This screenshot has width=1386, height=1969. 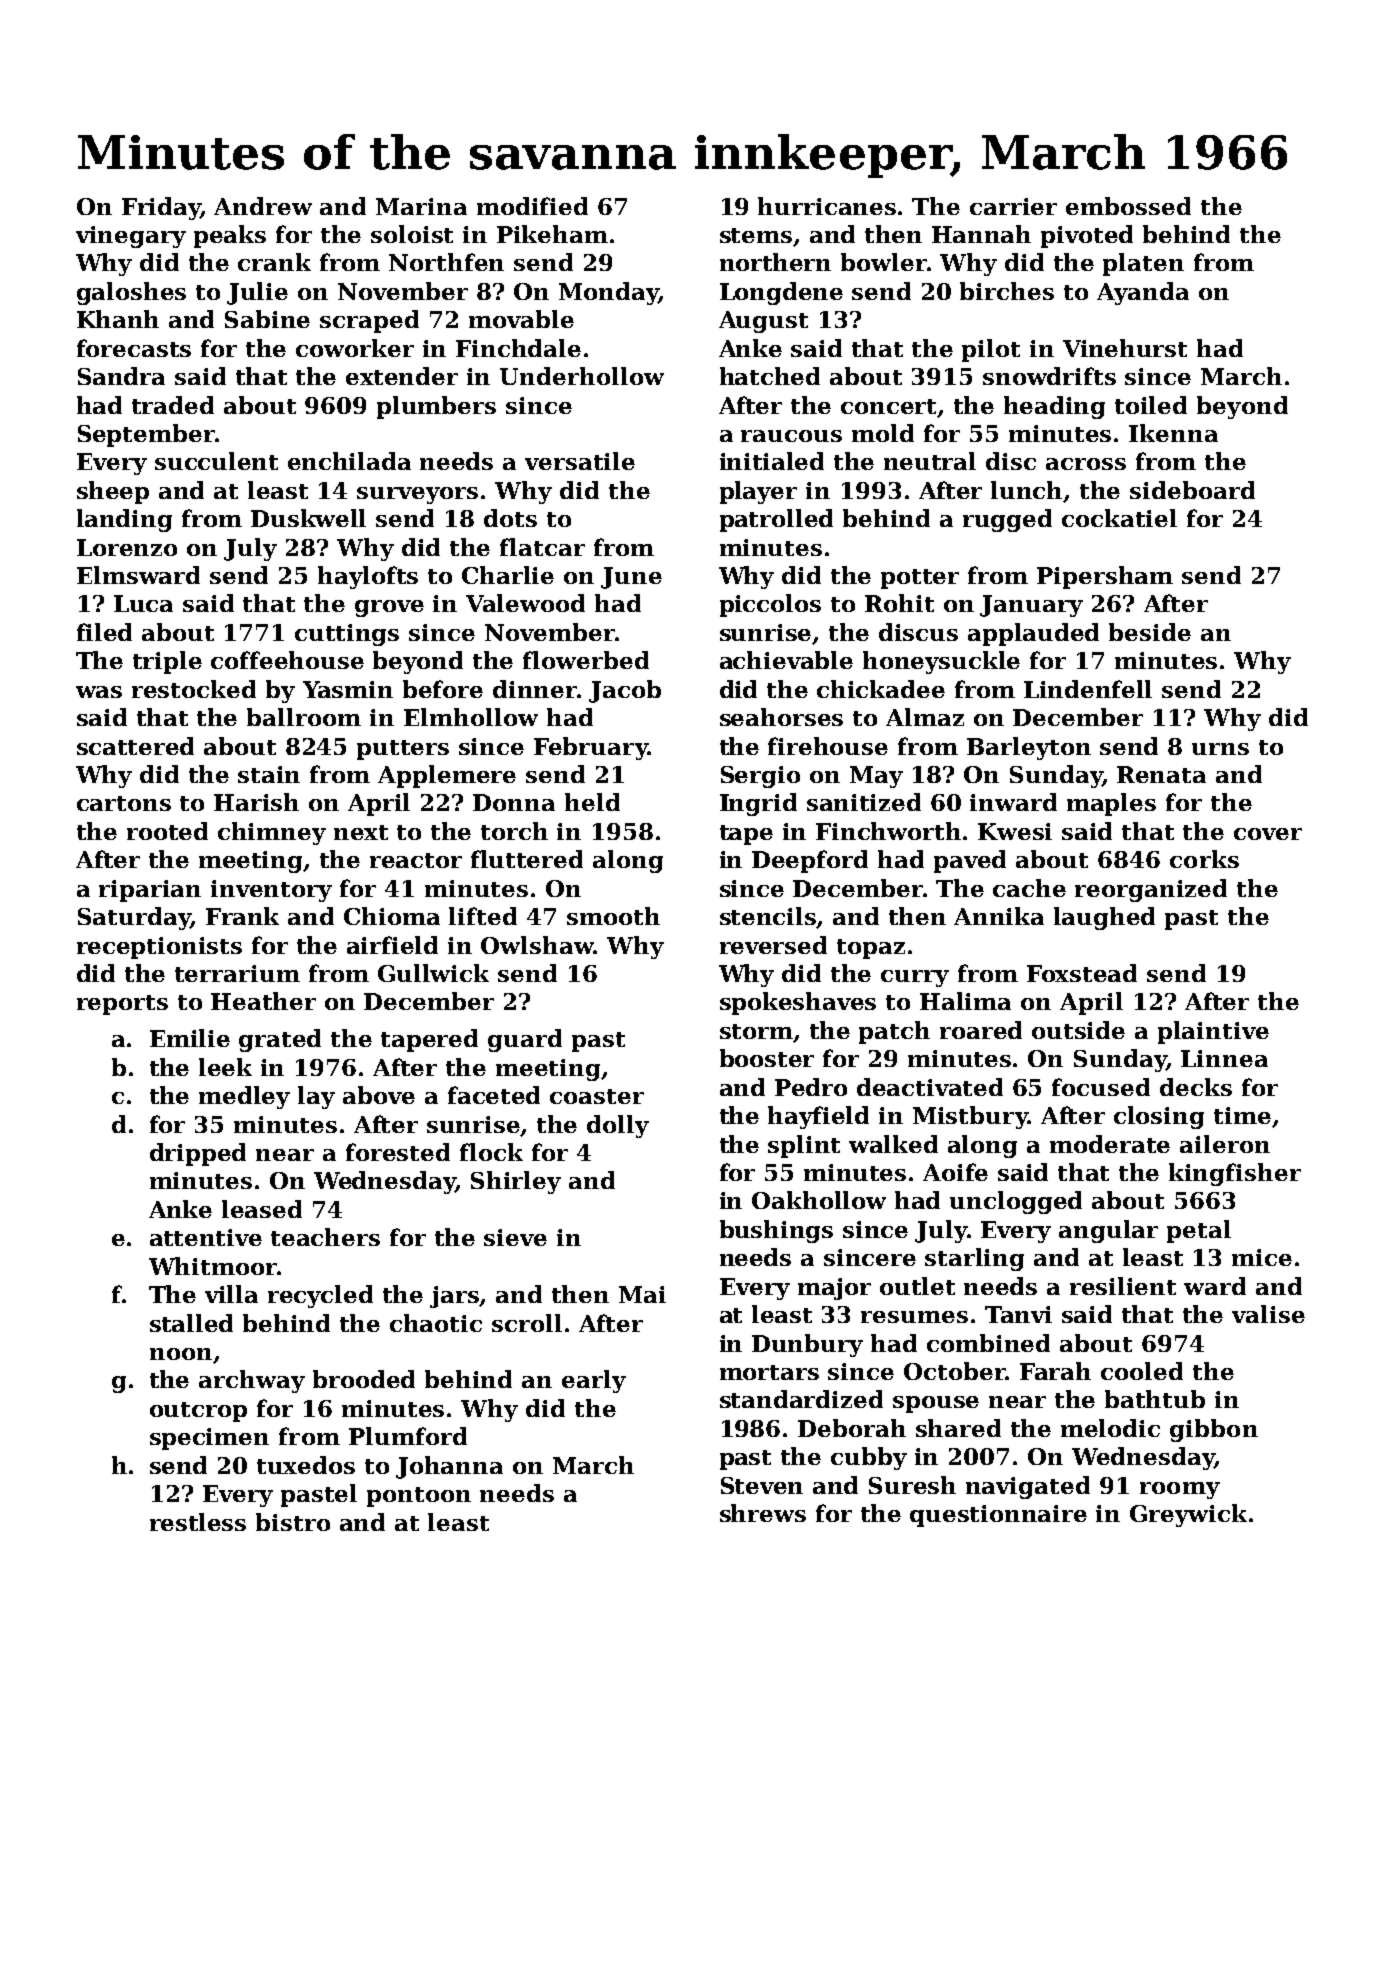 What do you see at coordinates (263, 206) in the screenshot?
I see `Andrew` at bounding box center [263, 206].
